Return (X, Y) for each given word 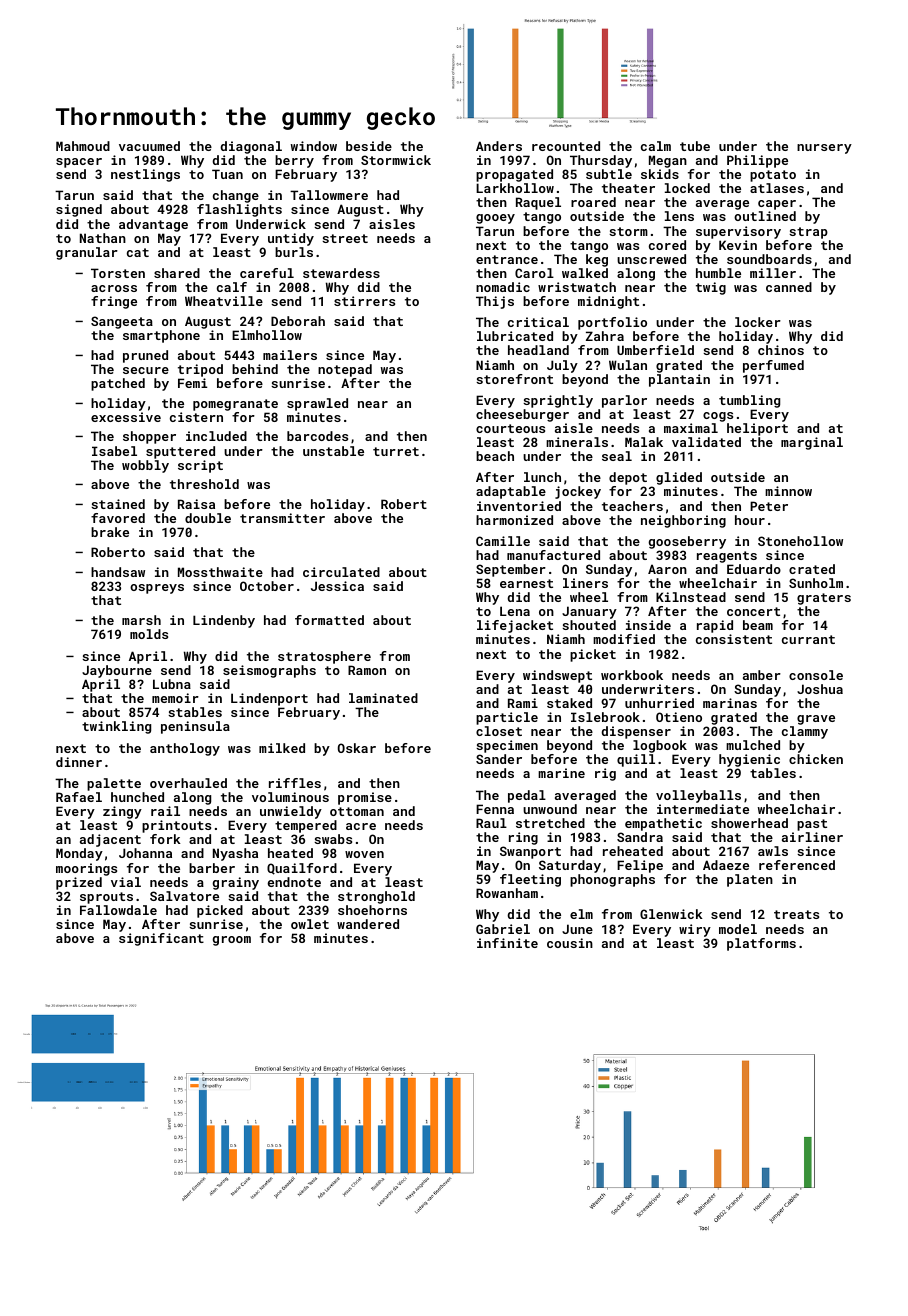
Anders (499, 146)
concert (753, 611)
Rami (523, 703)
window (314, 146)
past (812, 825)
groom (231, 941)
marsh (141, 620)
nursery (824, 149)
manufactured (553, 555)
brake (110, 532)
